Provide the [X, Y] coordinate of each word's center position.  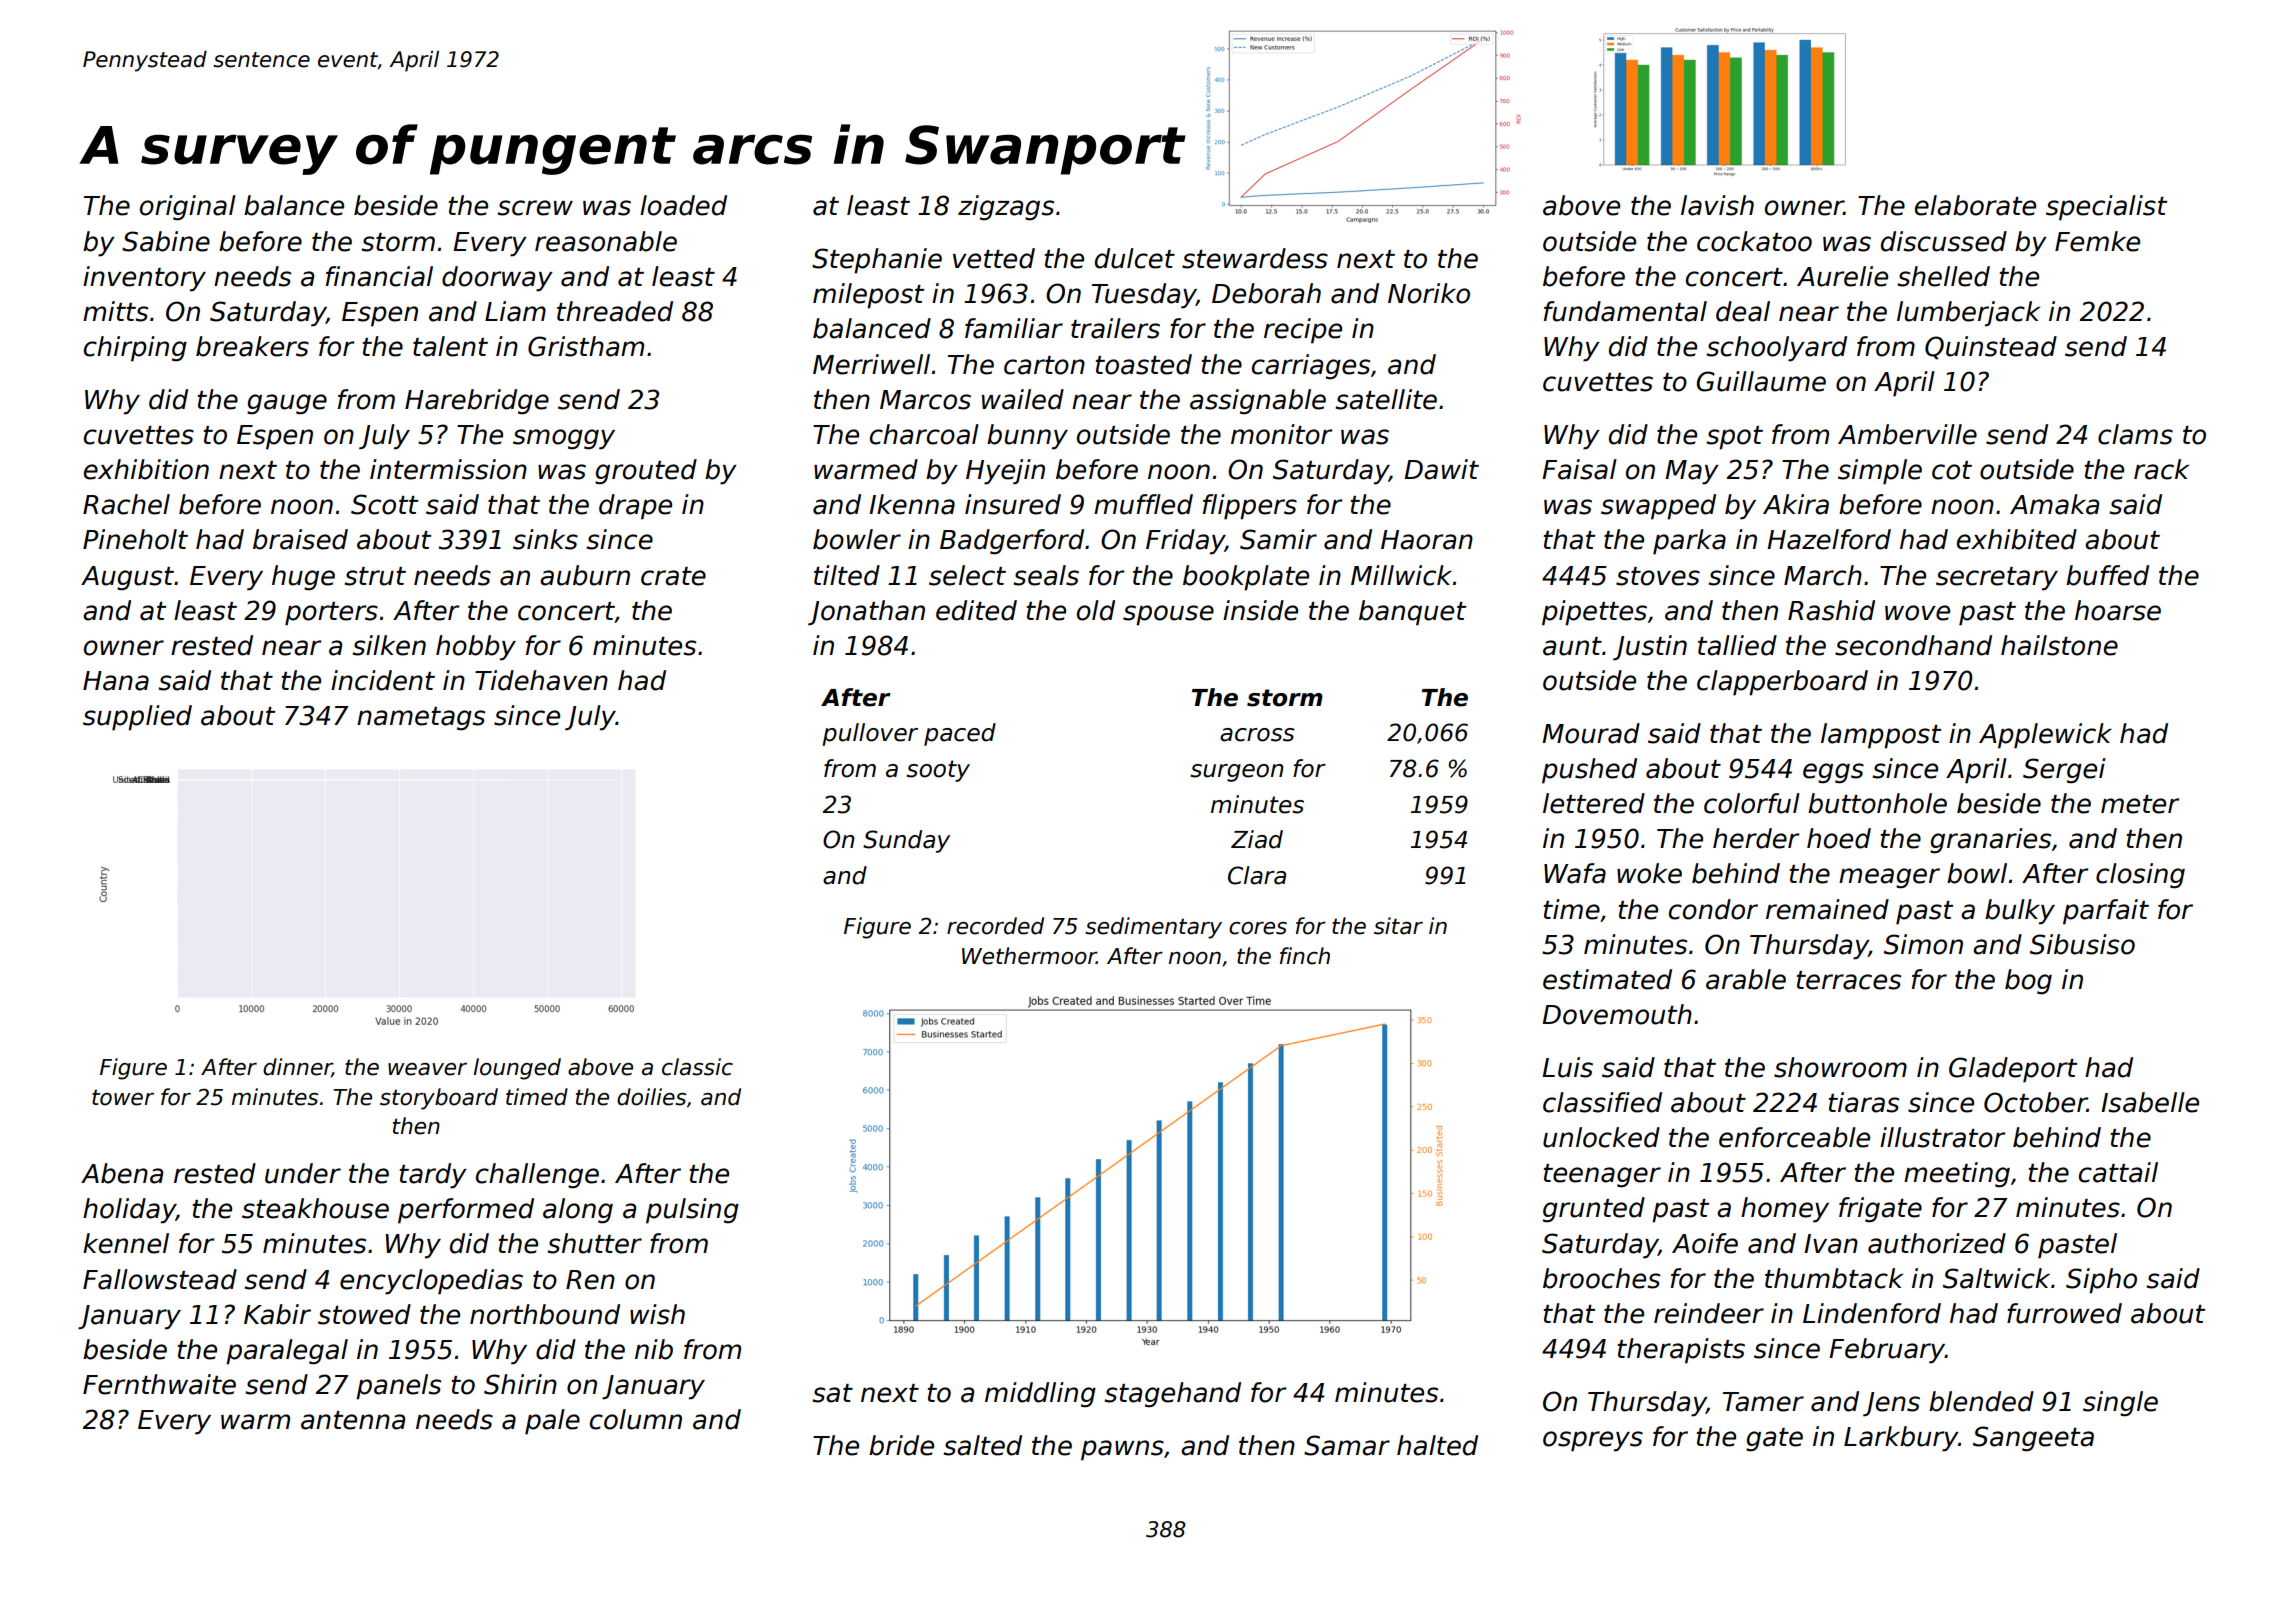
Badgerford [1012, 542]
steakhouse [315, 1208]
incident [383, 680]
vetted [994, 258]
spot [1734, 438]
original [188, 208]
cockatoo [1754, 241]
